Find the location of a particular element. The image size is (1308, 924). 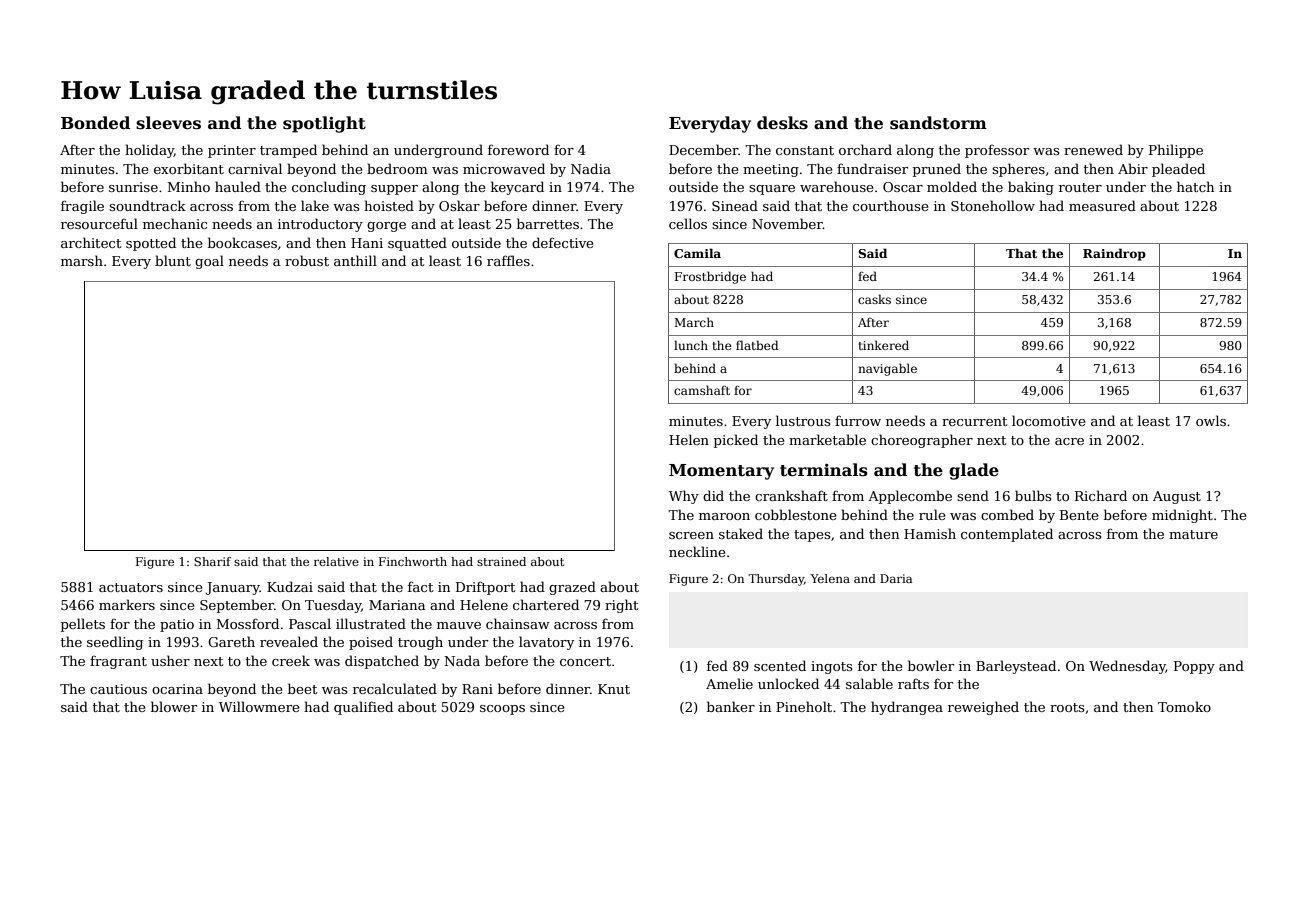

blower is located at coordinates (174, 706).
